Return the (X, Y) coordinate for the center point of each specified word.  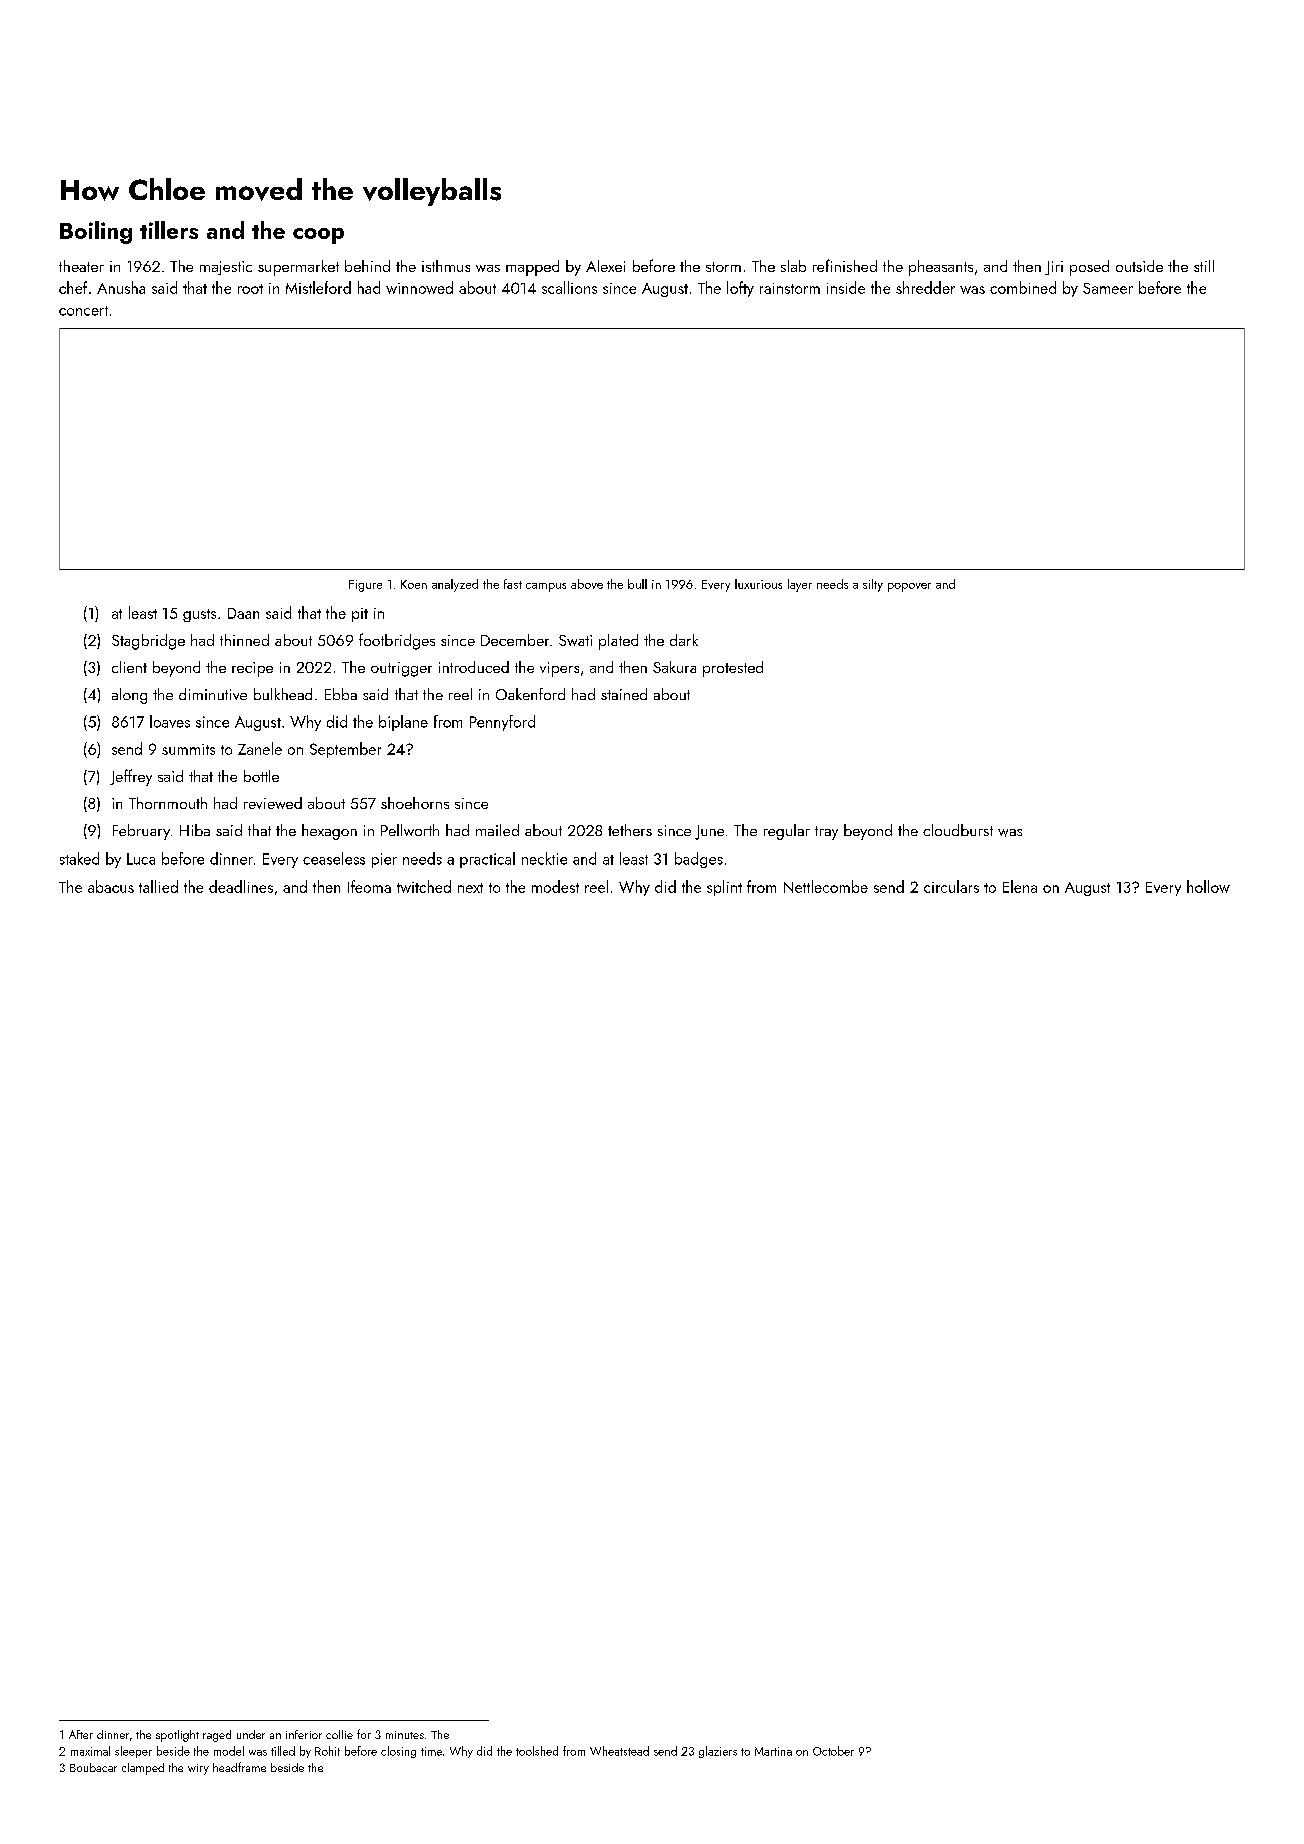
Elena (1020, 886)
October (833, 1751)
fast (513, 584)
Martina (773, 1751)
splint (724, 888)
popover (909, 587)
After (81, 1734)
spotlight (177, 1736)
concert (83, 311)
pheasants (941, 268)
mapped (532, 268)
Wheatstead (619, 1751)
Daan (243, 613)
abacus (111, 886)
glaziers (718, 1752)
